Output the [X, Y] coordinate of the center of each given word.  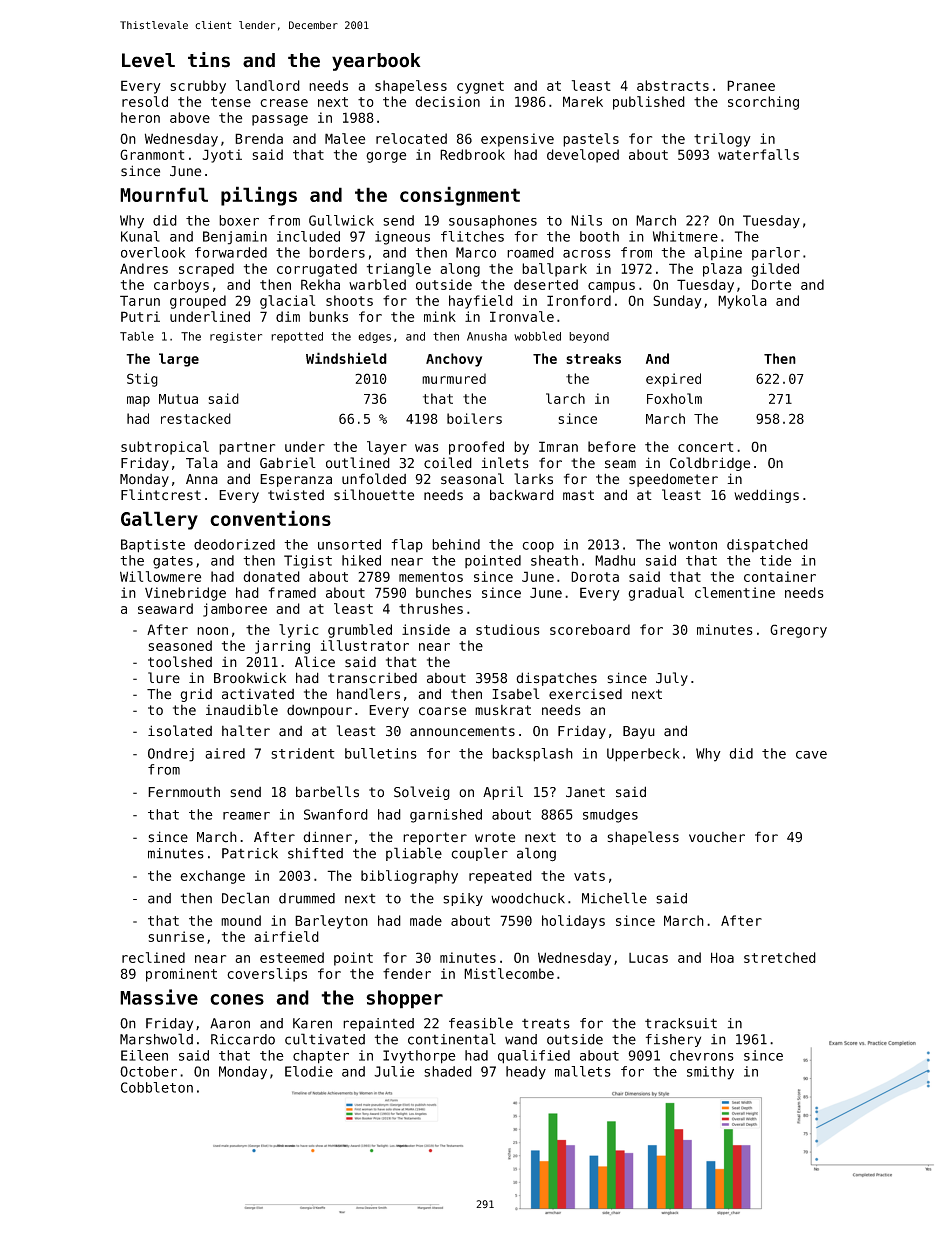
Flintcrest [161, 495]
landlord [268, 85]
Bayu [639, 732]
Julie [394, 1071]
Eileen [144, 1055]
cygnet [480, 87]
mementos [431, 577]
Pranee [751, 85]
